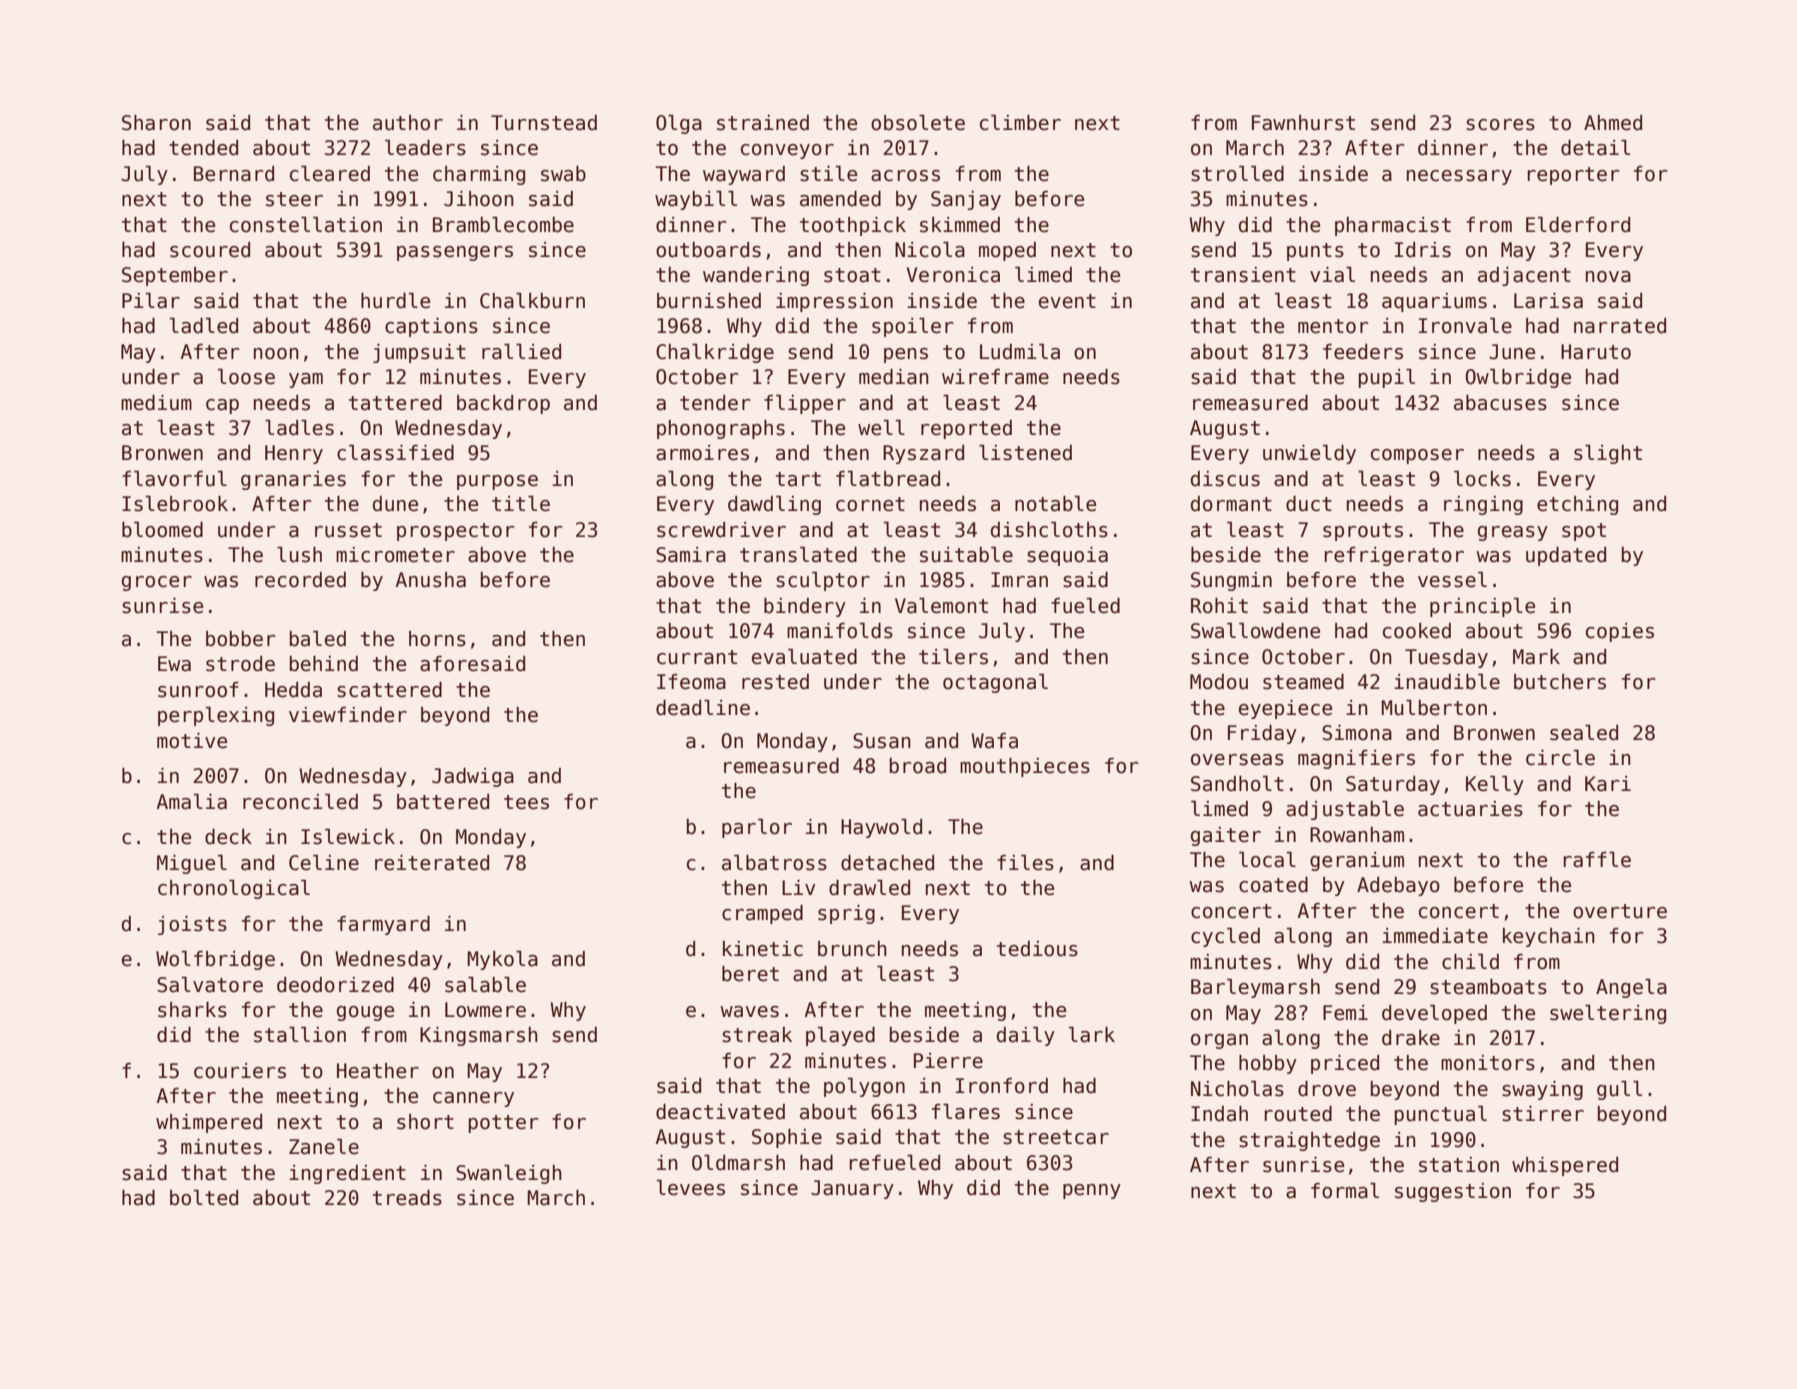 The height and width of the screenshot is (1389, 1797). What do you see at coordinates (1613, 123) in the screenshot?
I see `Ahmed` at bounding box center [1613, 123].
